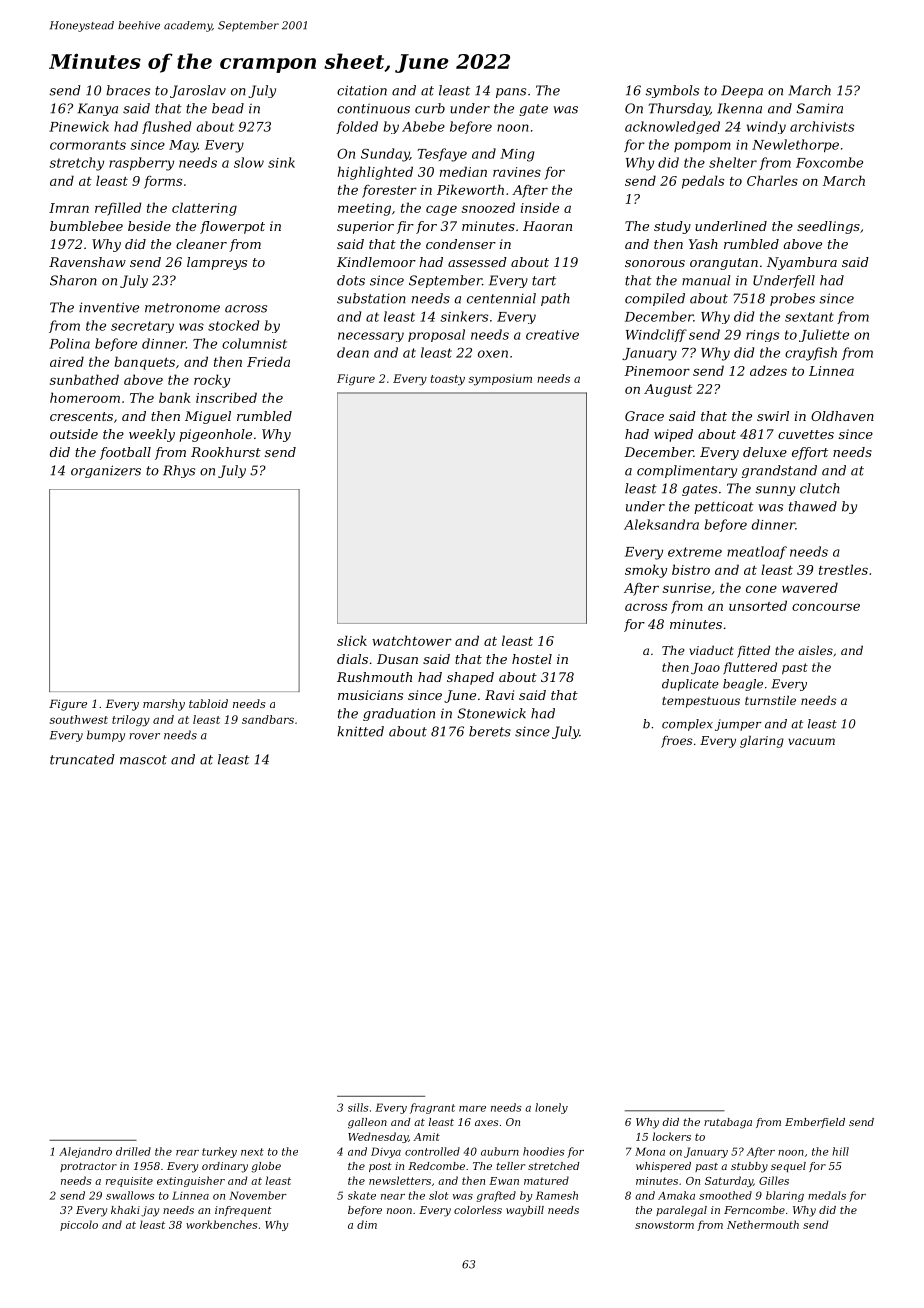 Image resolution: width=924 pixels, height=1308 pixels. What do you see at coordinates (657, 371) in the screenshot?
I see `Pinemoor` at bounding box center [657, 371].
